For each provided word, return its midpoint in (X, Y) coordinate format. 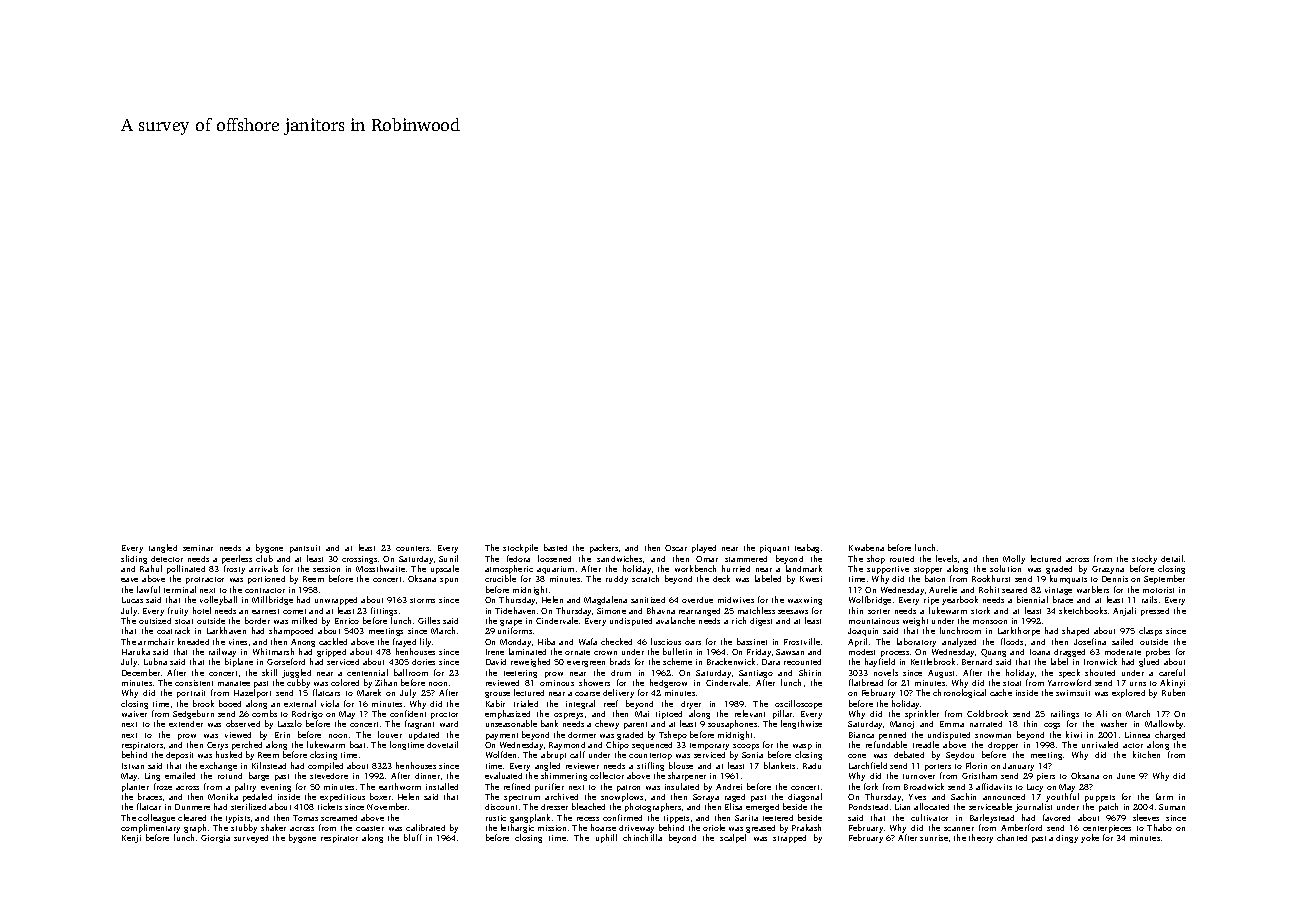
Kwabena (866, 547)
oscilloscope (798, 704)
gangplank (530, 818)
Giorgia (215, 839)
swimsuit (1073, 693)
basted (555, 547)
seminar (198, 548)
